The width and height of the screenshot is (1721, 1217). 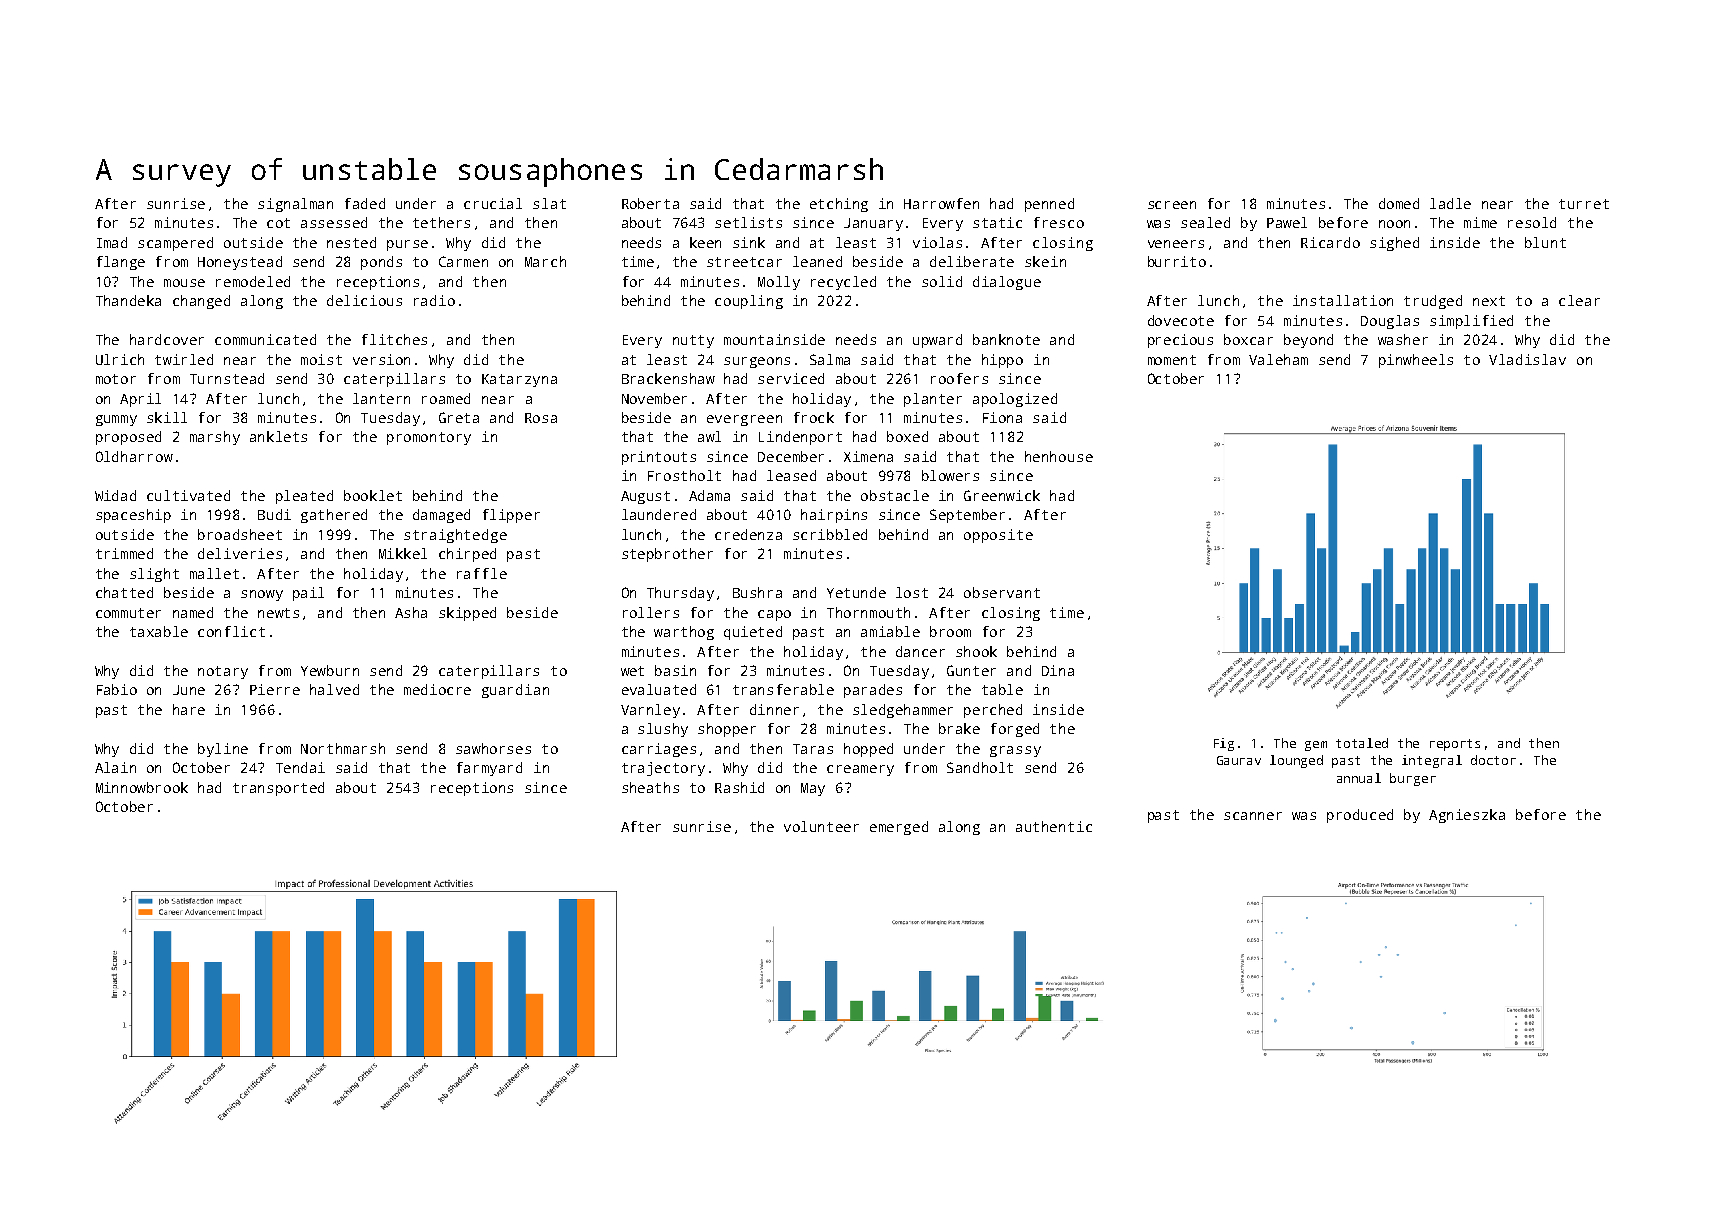 I want to click on mediocre, so click(x=437, y=689).
